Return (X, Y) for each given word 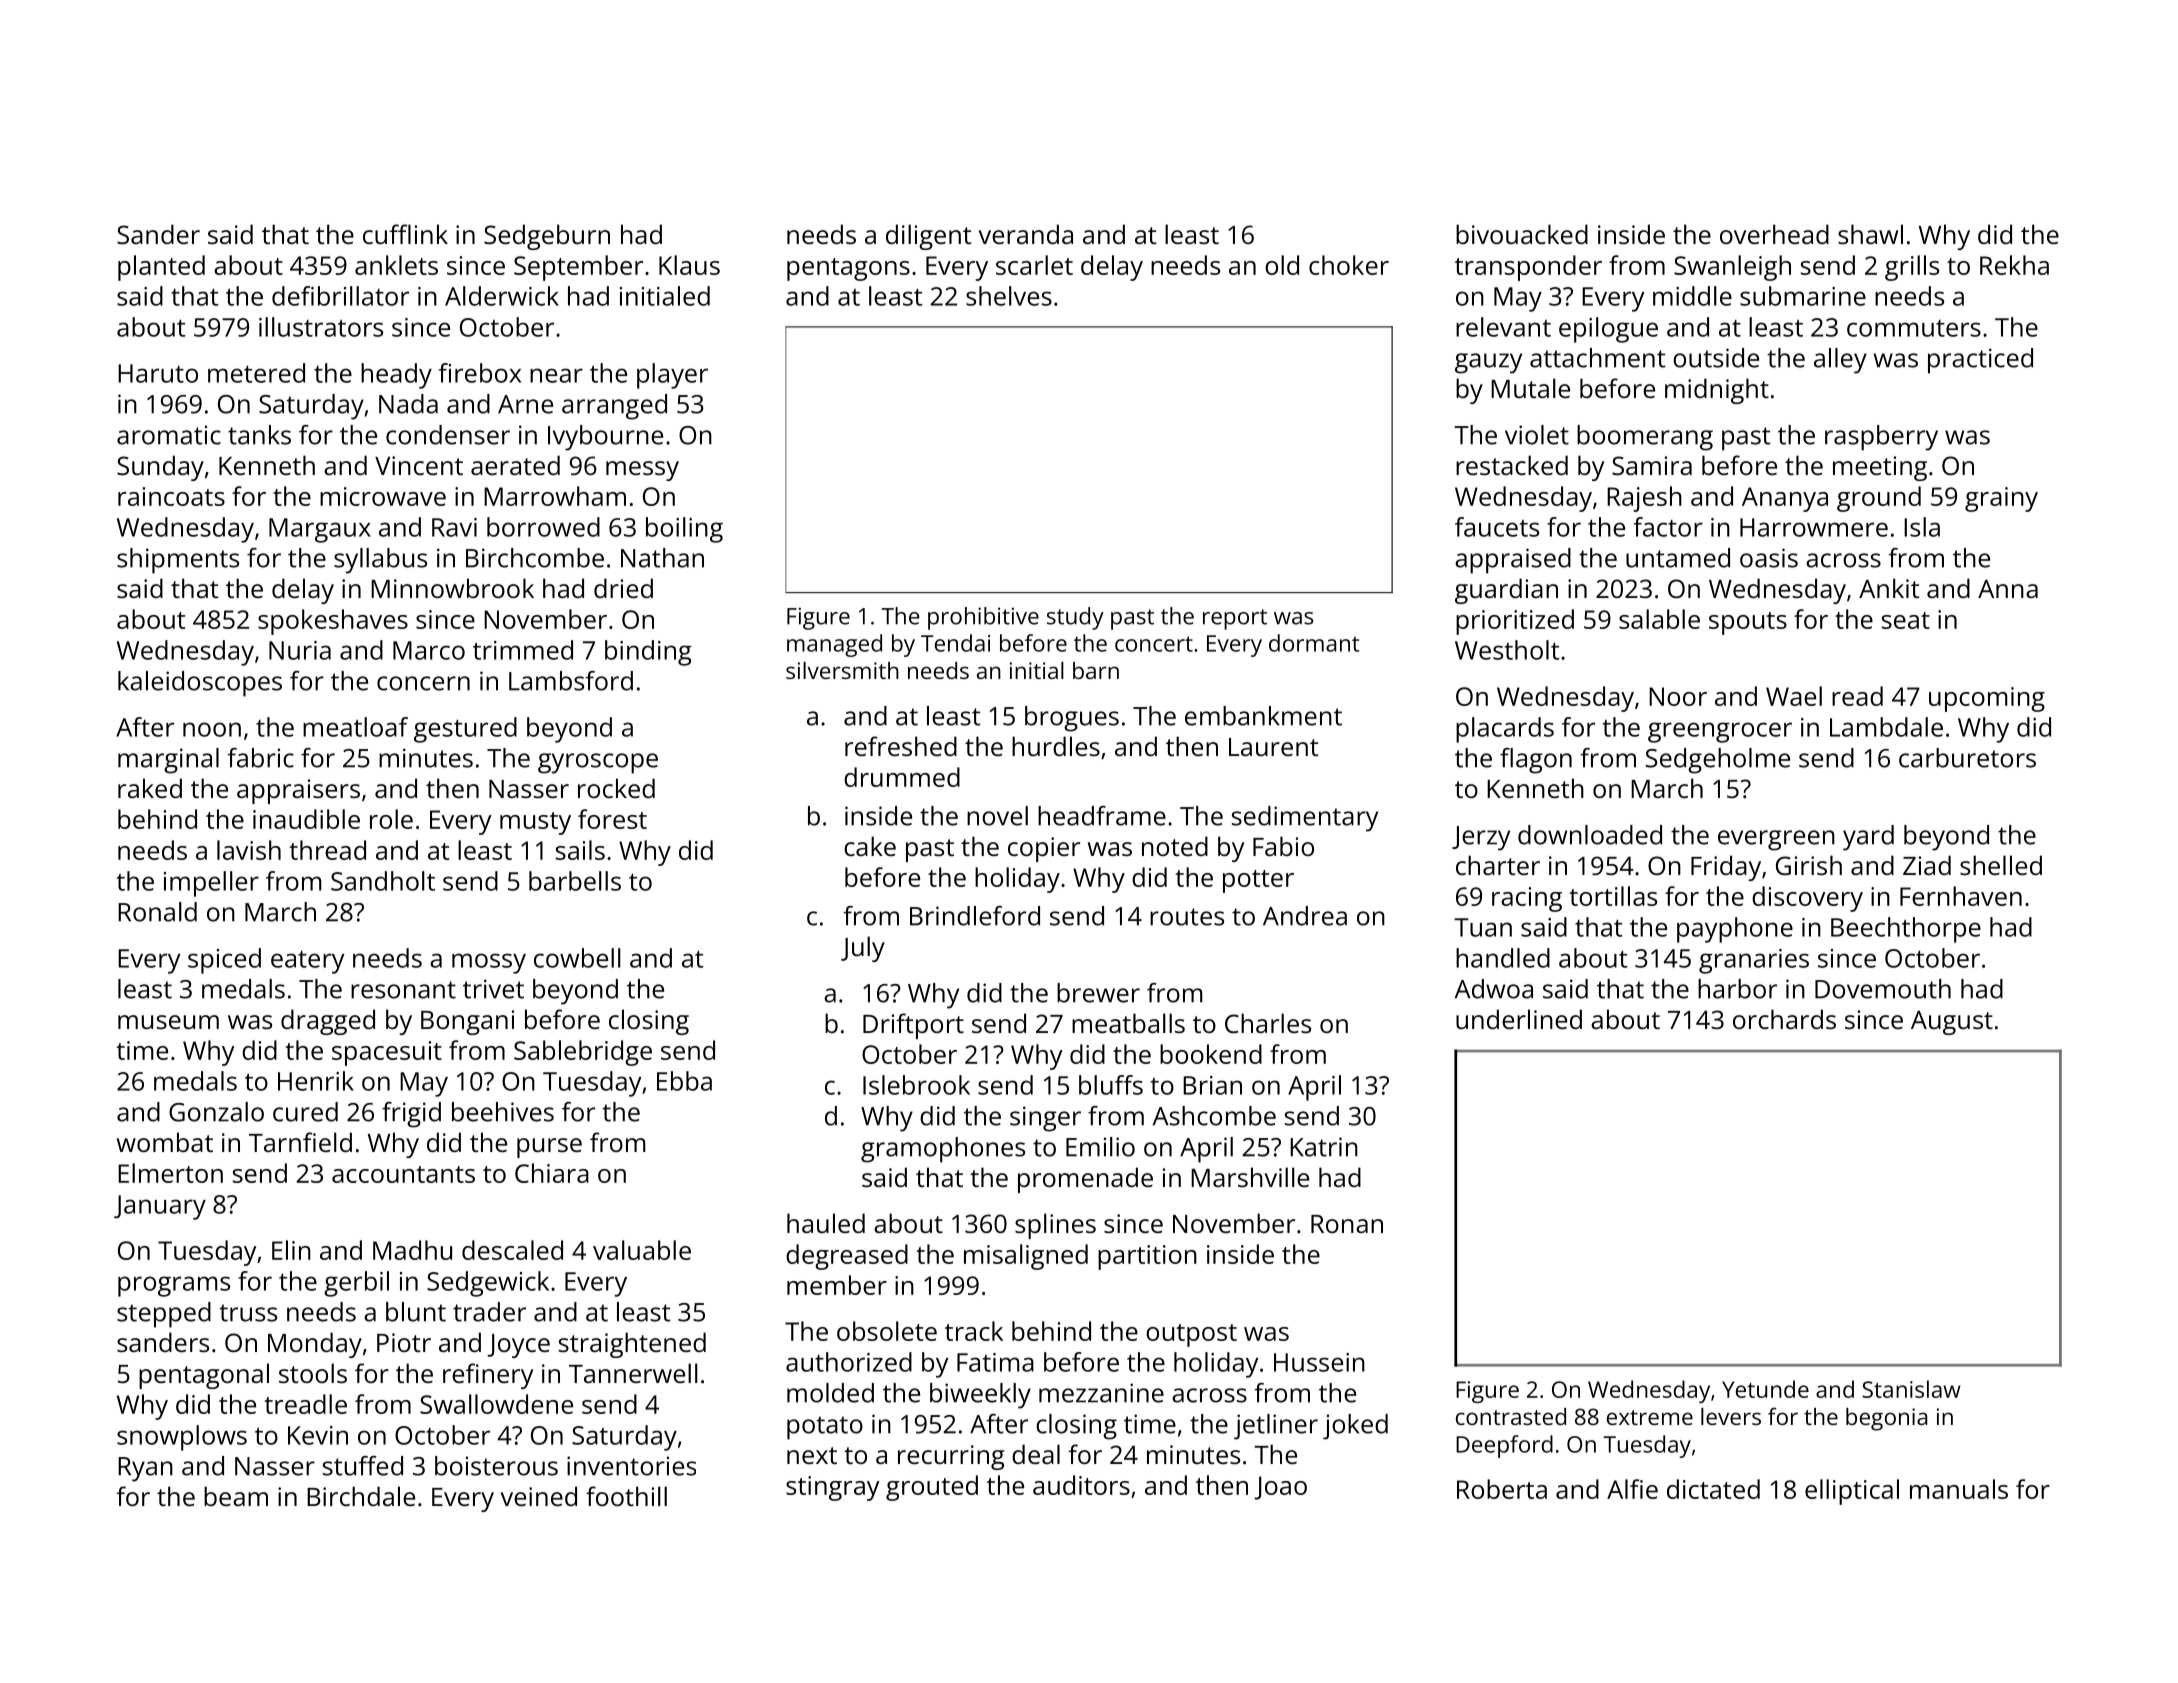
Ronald (157, 912)
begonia (1886, 1419)
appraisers (298, 791)
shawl (1870, 234)
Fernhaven (1961, 896)
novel (997, 816)
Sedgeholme (1718, 761)
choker (1349, 265)
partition (1147, 1257)
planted (161, 268)
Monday (315, 1345)
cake (870, 846)
